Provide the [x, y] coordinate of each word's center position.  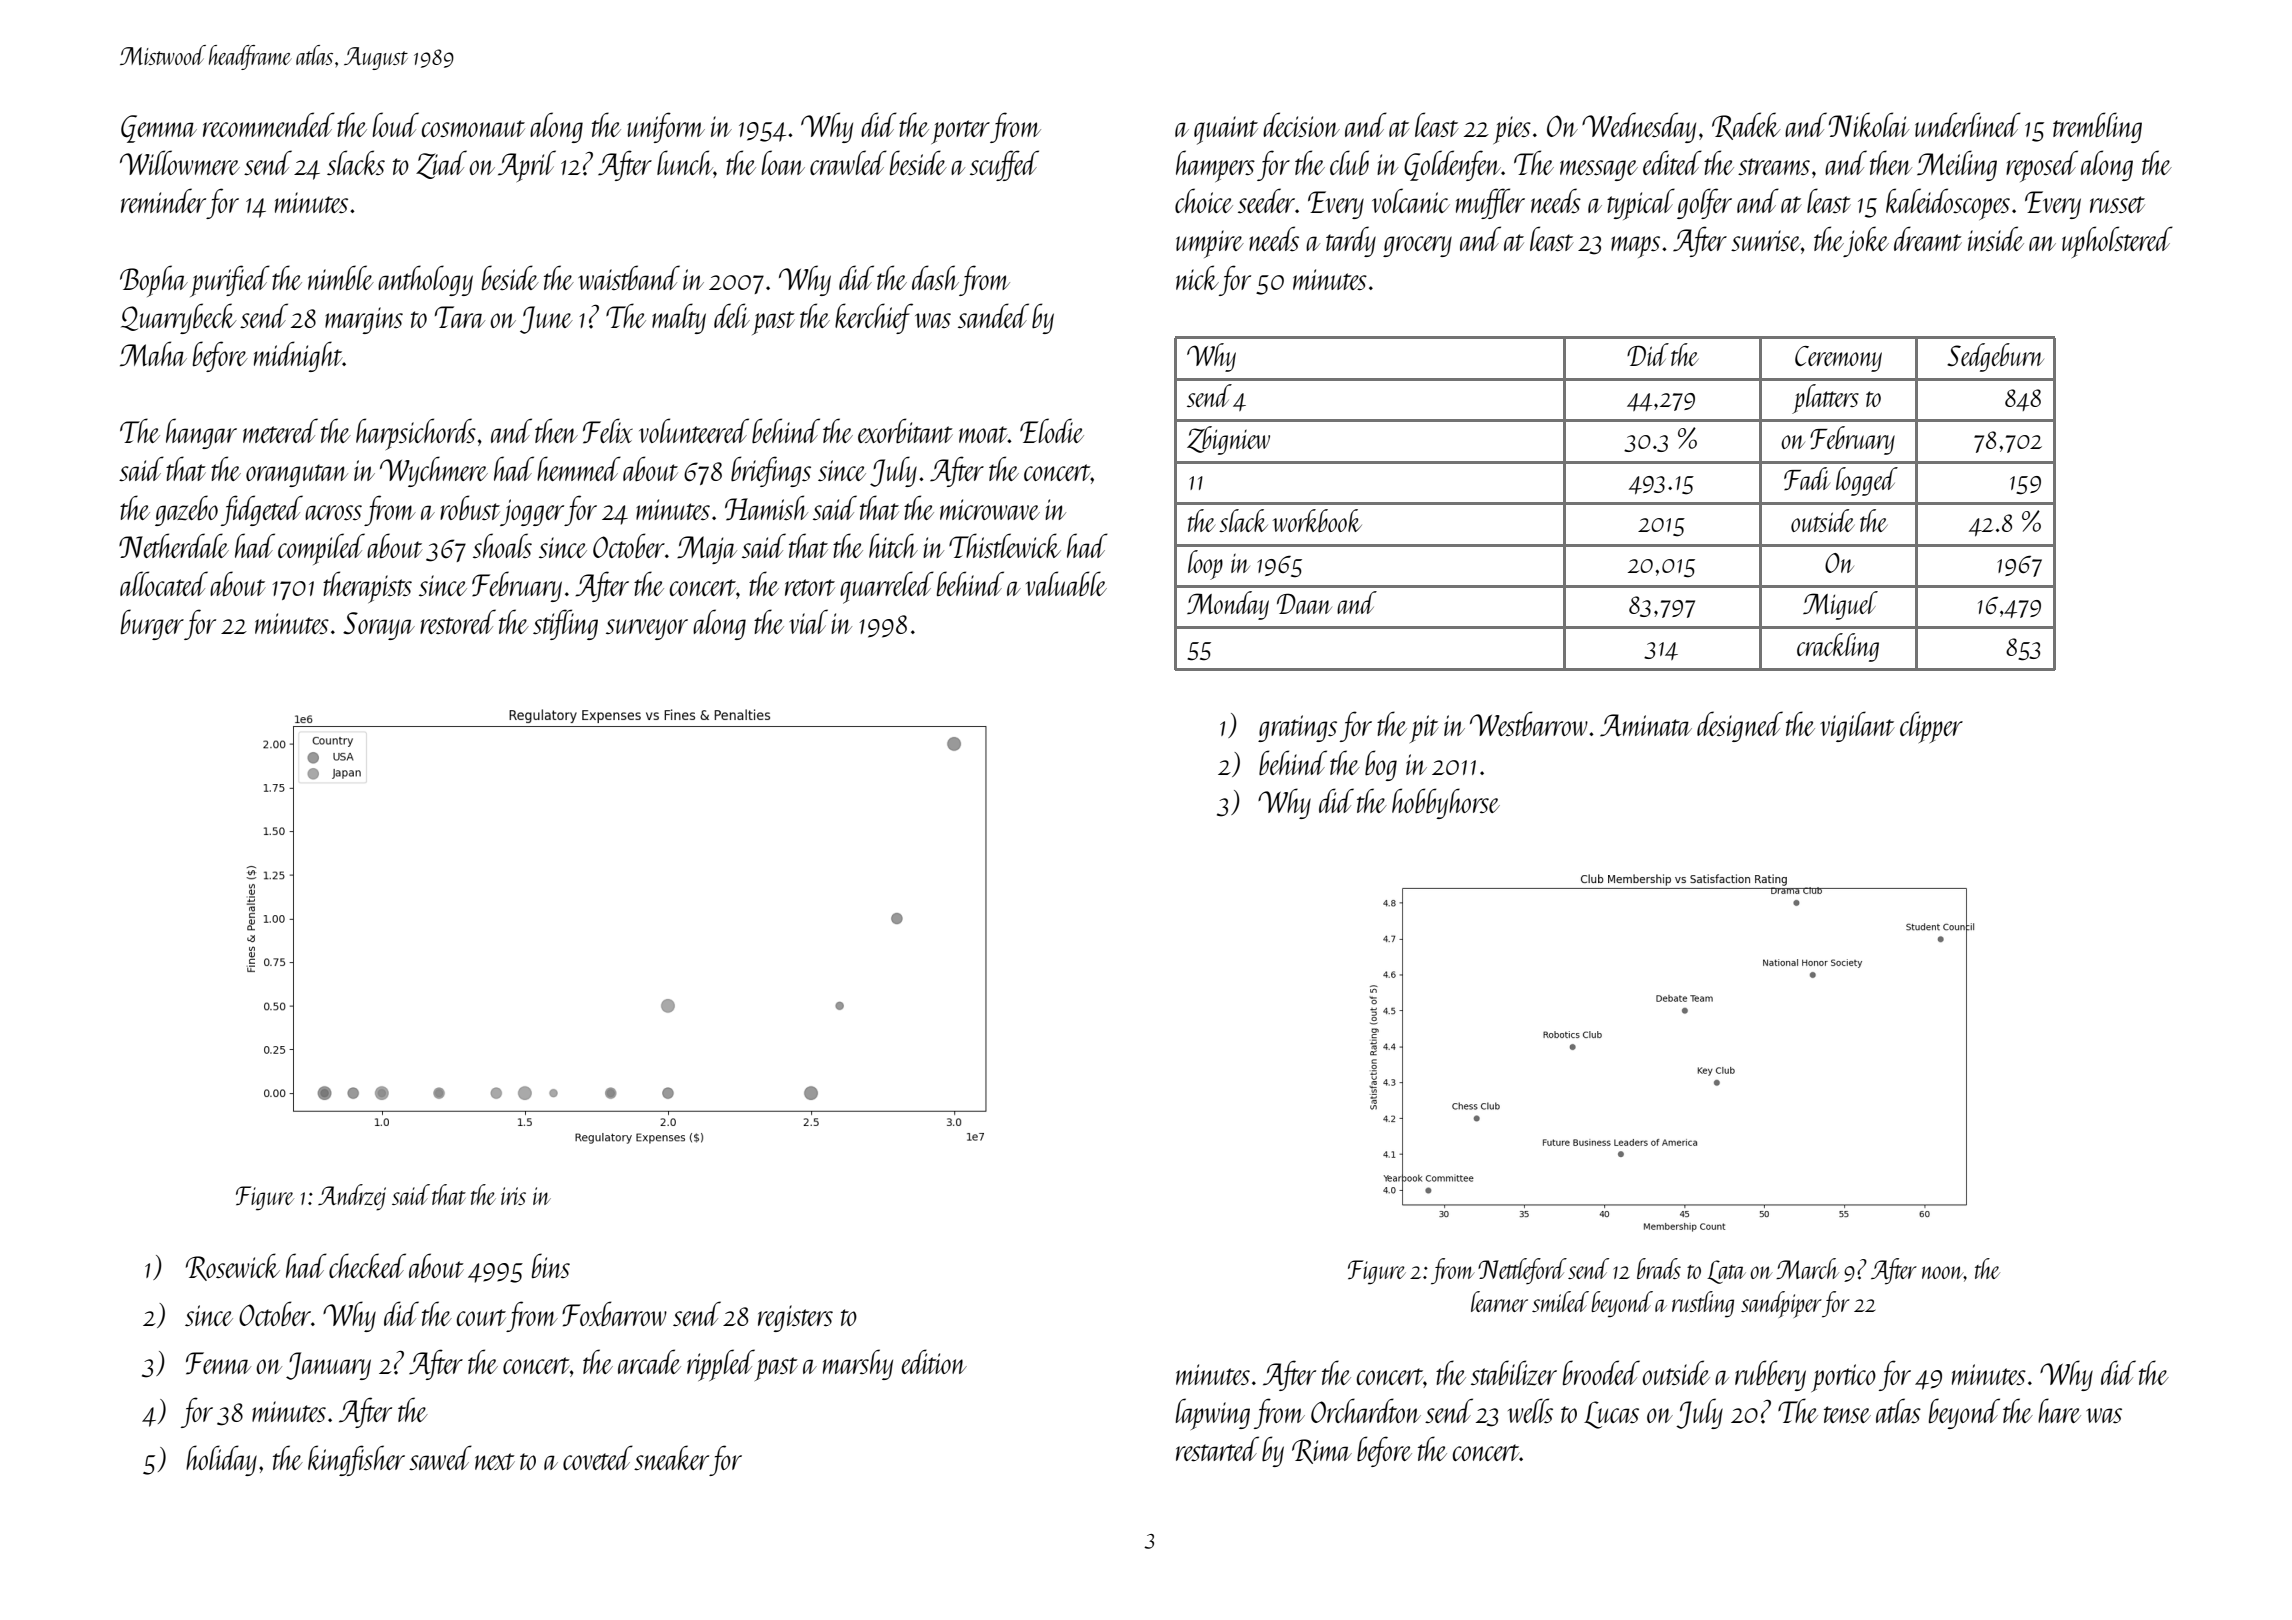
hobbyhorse [1446, 803]
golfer [1704, 203]
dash [935, 277]
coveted [598, 1457]
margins [364, 320]
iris [513, 1196]
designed [1740, 726]
